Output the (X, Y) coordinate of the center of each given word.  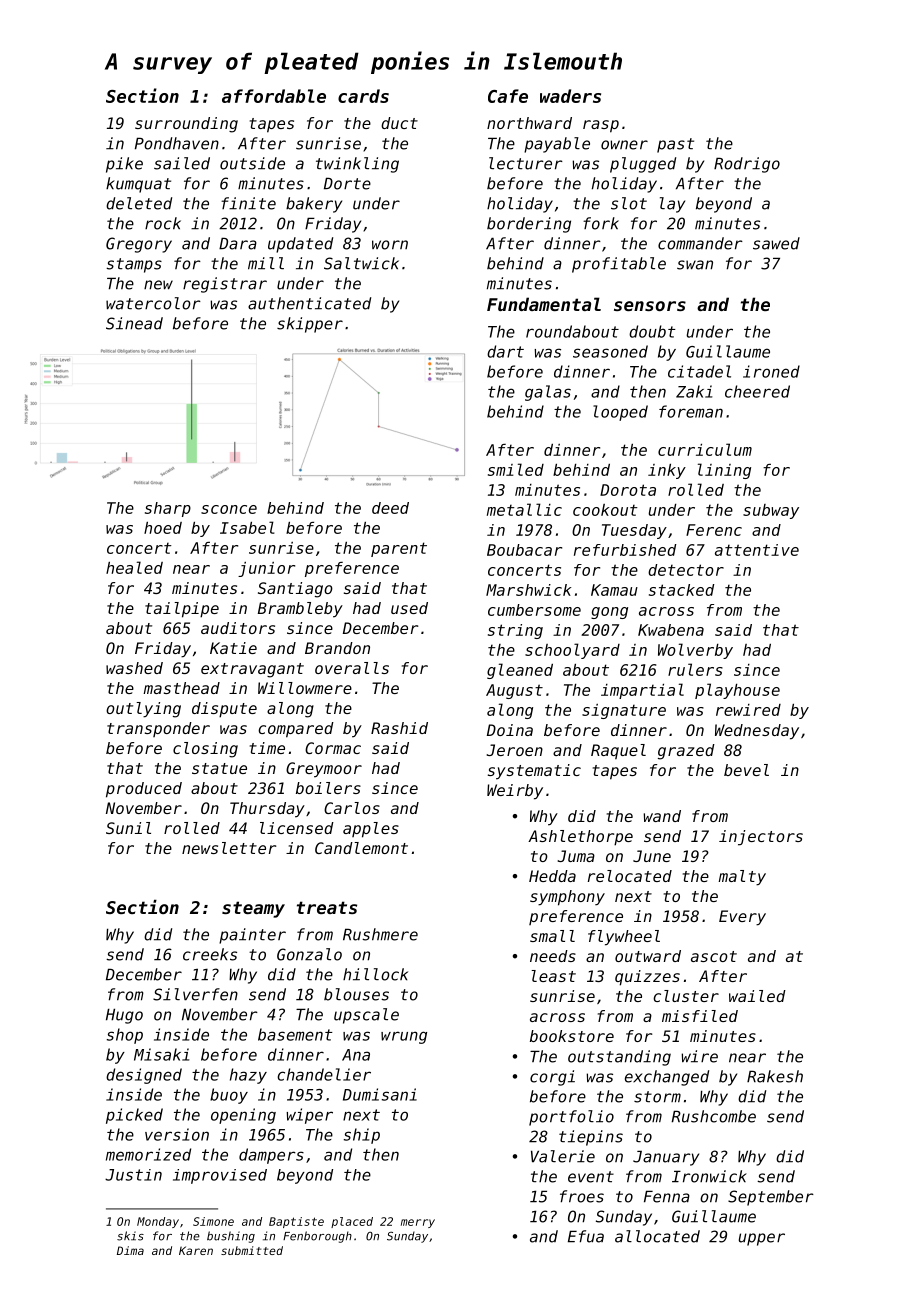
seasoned (610, 351)
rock (163, 223)
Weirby (515, 792)
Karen (196, 1250)
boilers (328, 788)
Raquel (618, 751)
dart (505, 351)
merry (418, 1223)
